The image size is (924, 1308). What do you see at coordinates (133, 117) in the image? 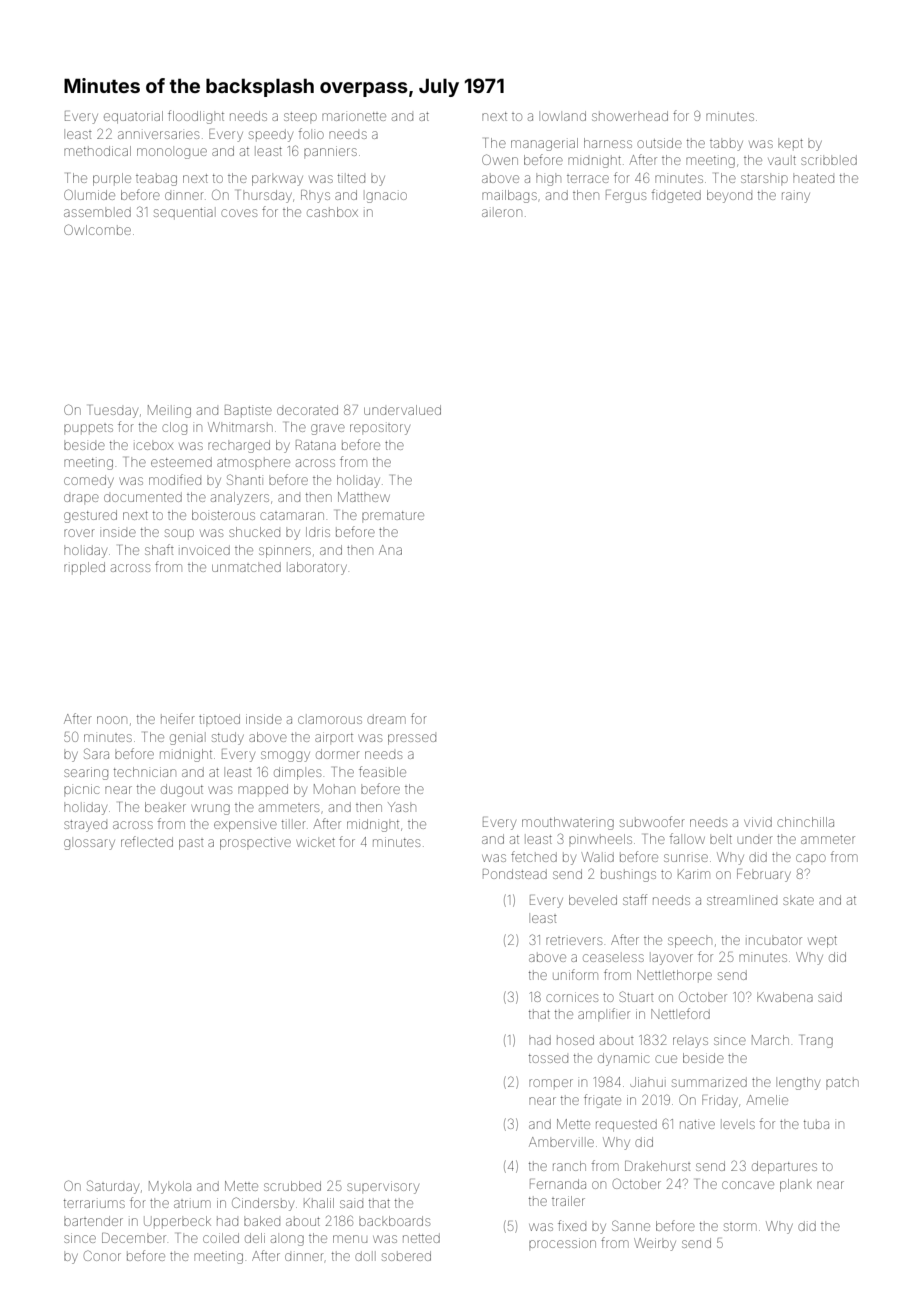
I see `equatorial` at bounding box center [133, 117].
